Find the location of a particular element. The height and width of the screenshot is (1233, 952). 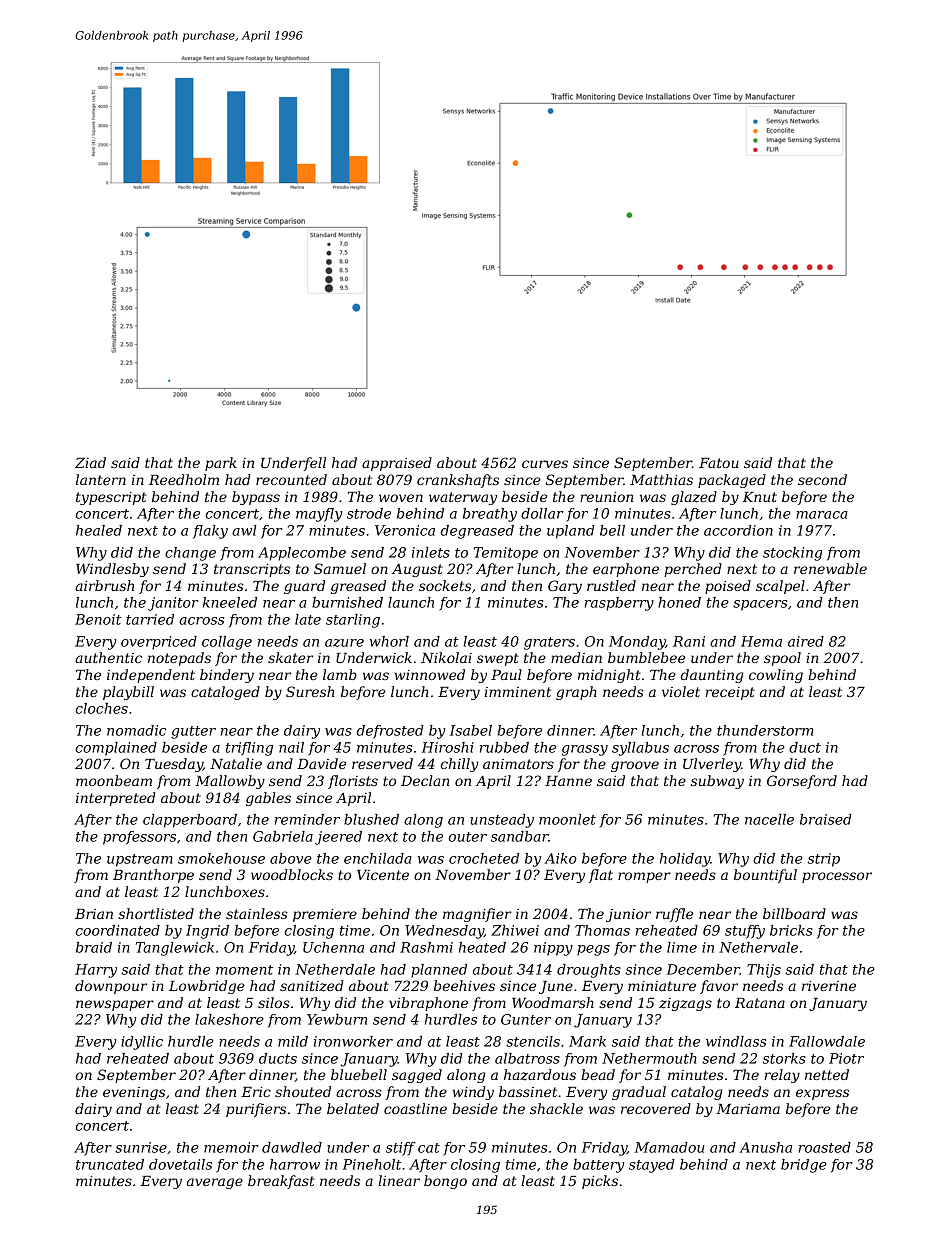

second is located at coordinates (822, 479).
